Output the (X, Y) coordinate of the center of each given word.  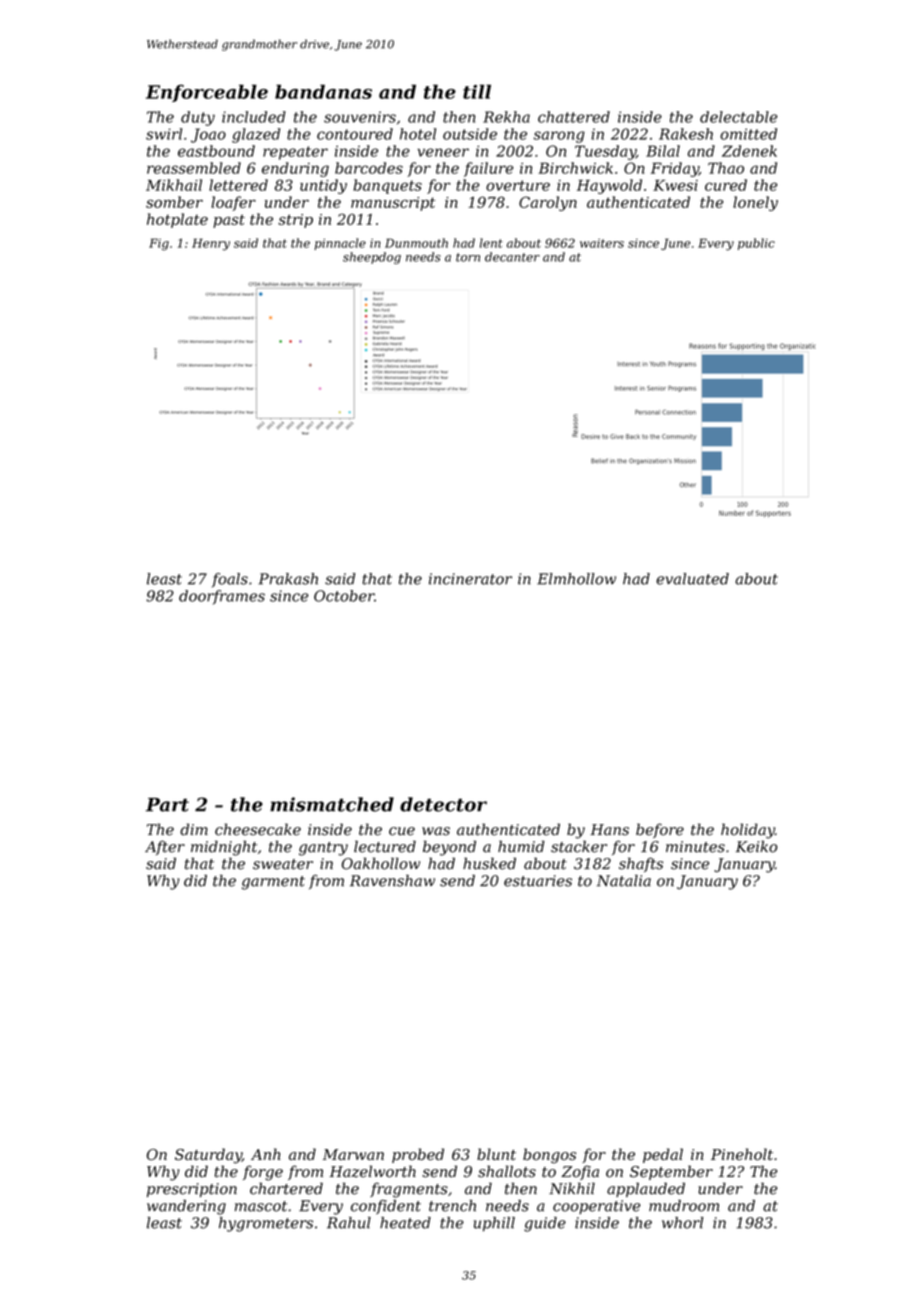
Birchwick (575, 168)
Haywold (609, 186)
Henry (211, 244)
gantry (323, 849)
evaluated (692, 579)
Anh (265, 1154)
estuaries (538, 881)
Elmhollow (576, 579)
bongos (549, 1156)
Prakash (288, 579)
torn (468, 257)
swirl (164, 134)
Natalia (624, 881)
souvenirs (360, 117)
